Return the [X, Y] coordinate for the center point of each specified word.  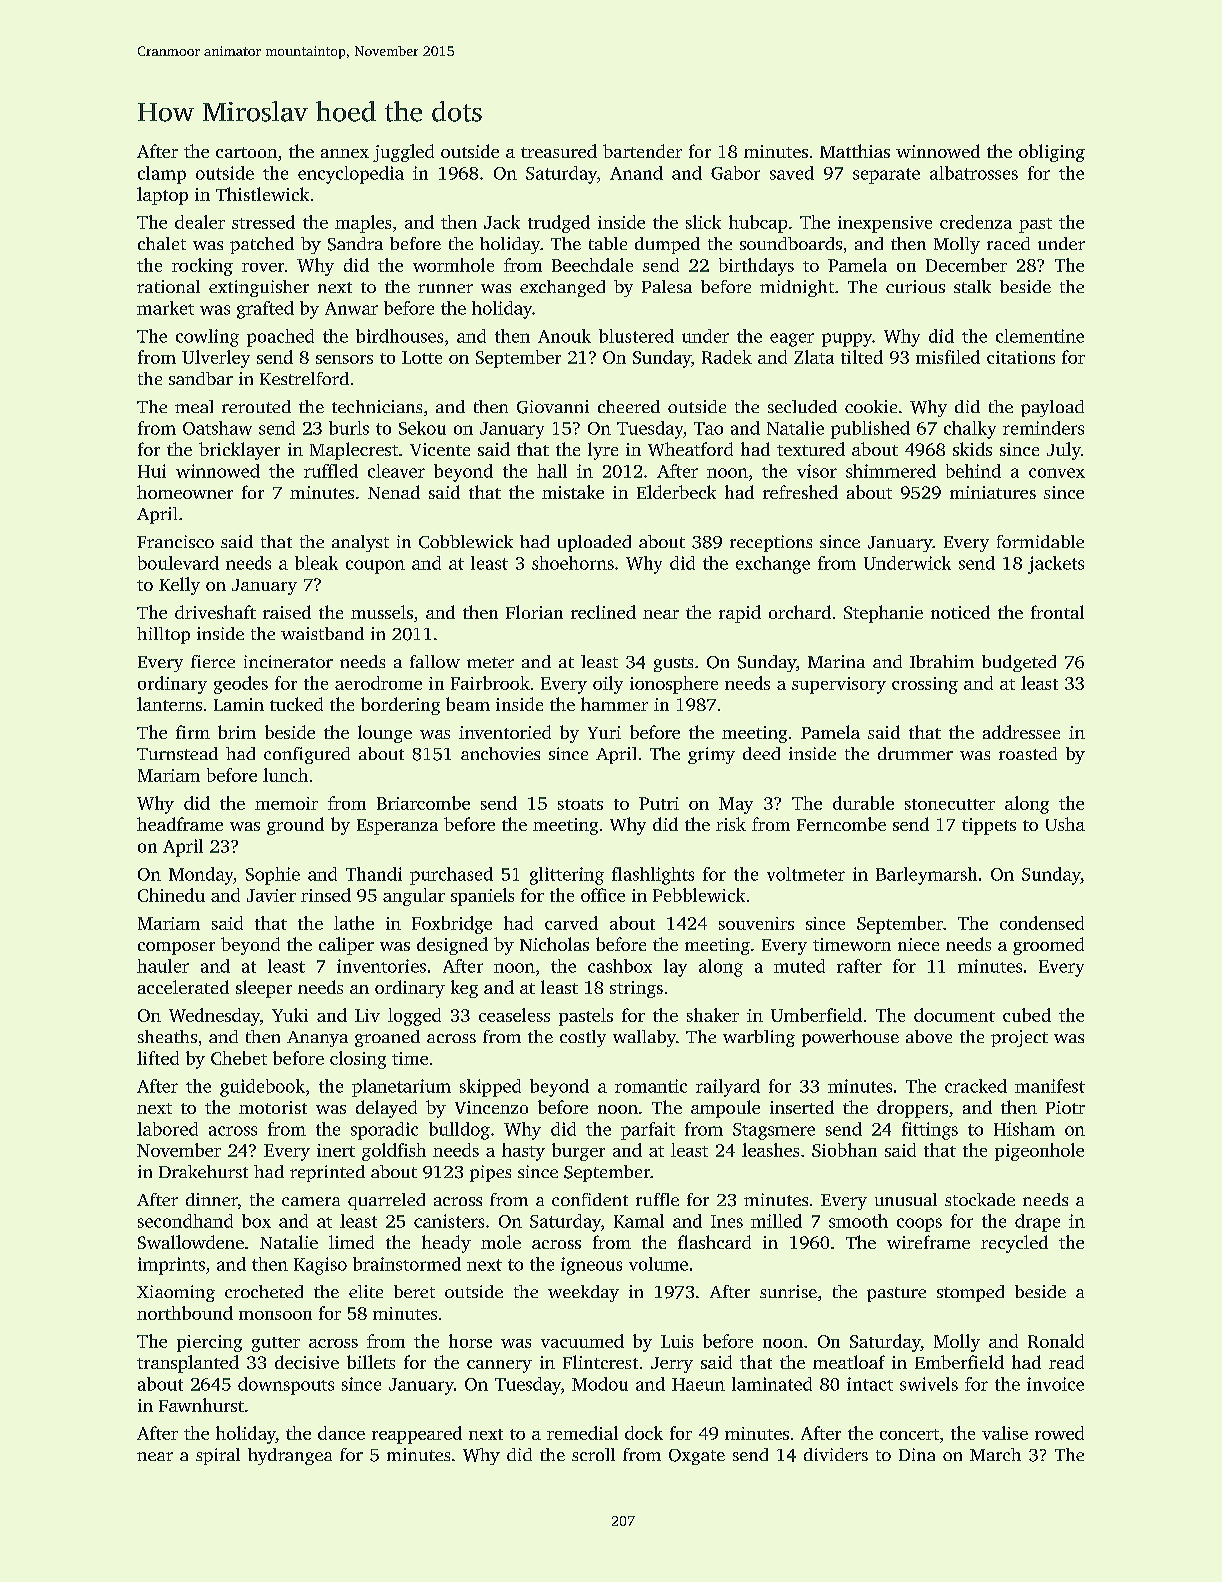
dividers [836, 1454]
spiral [218, 1456]
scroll [593, 1454]
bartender [642, 151]
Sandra [355, 244]
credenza [976, 222]
